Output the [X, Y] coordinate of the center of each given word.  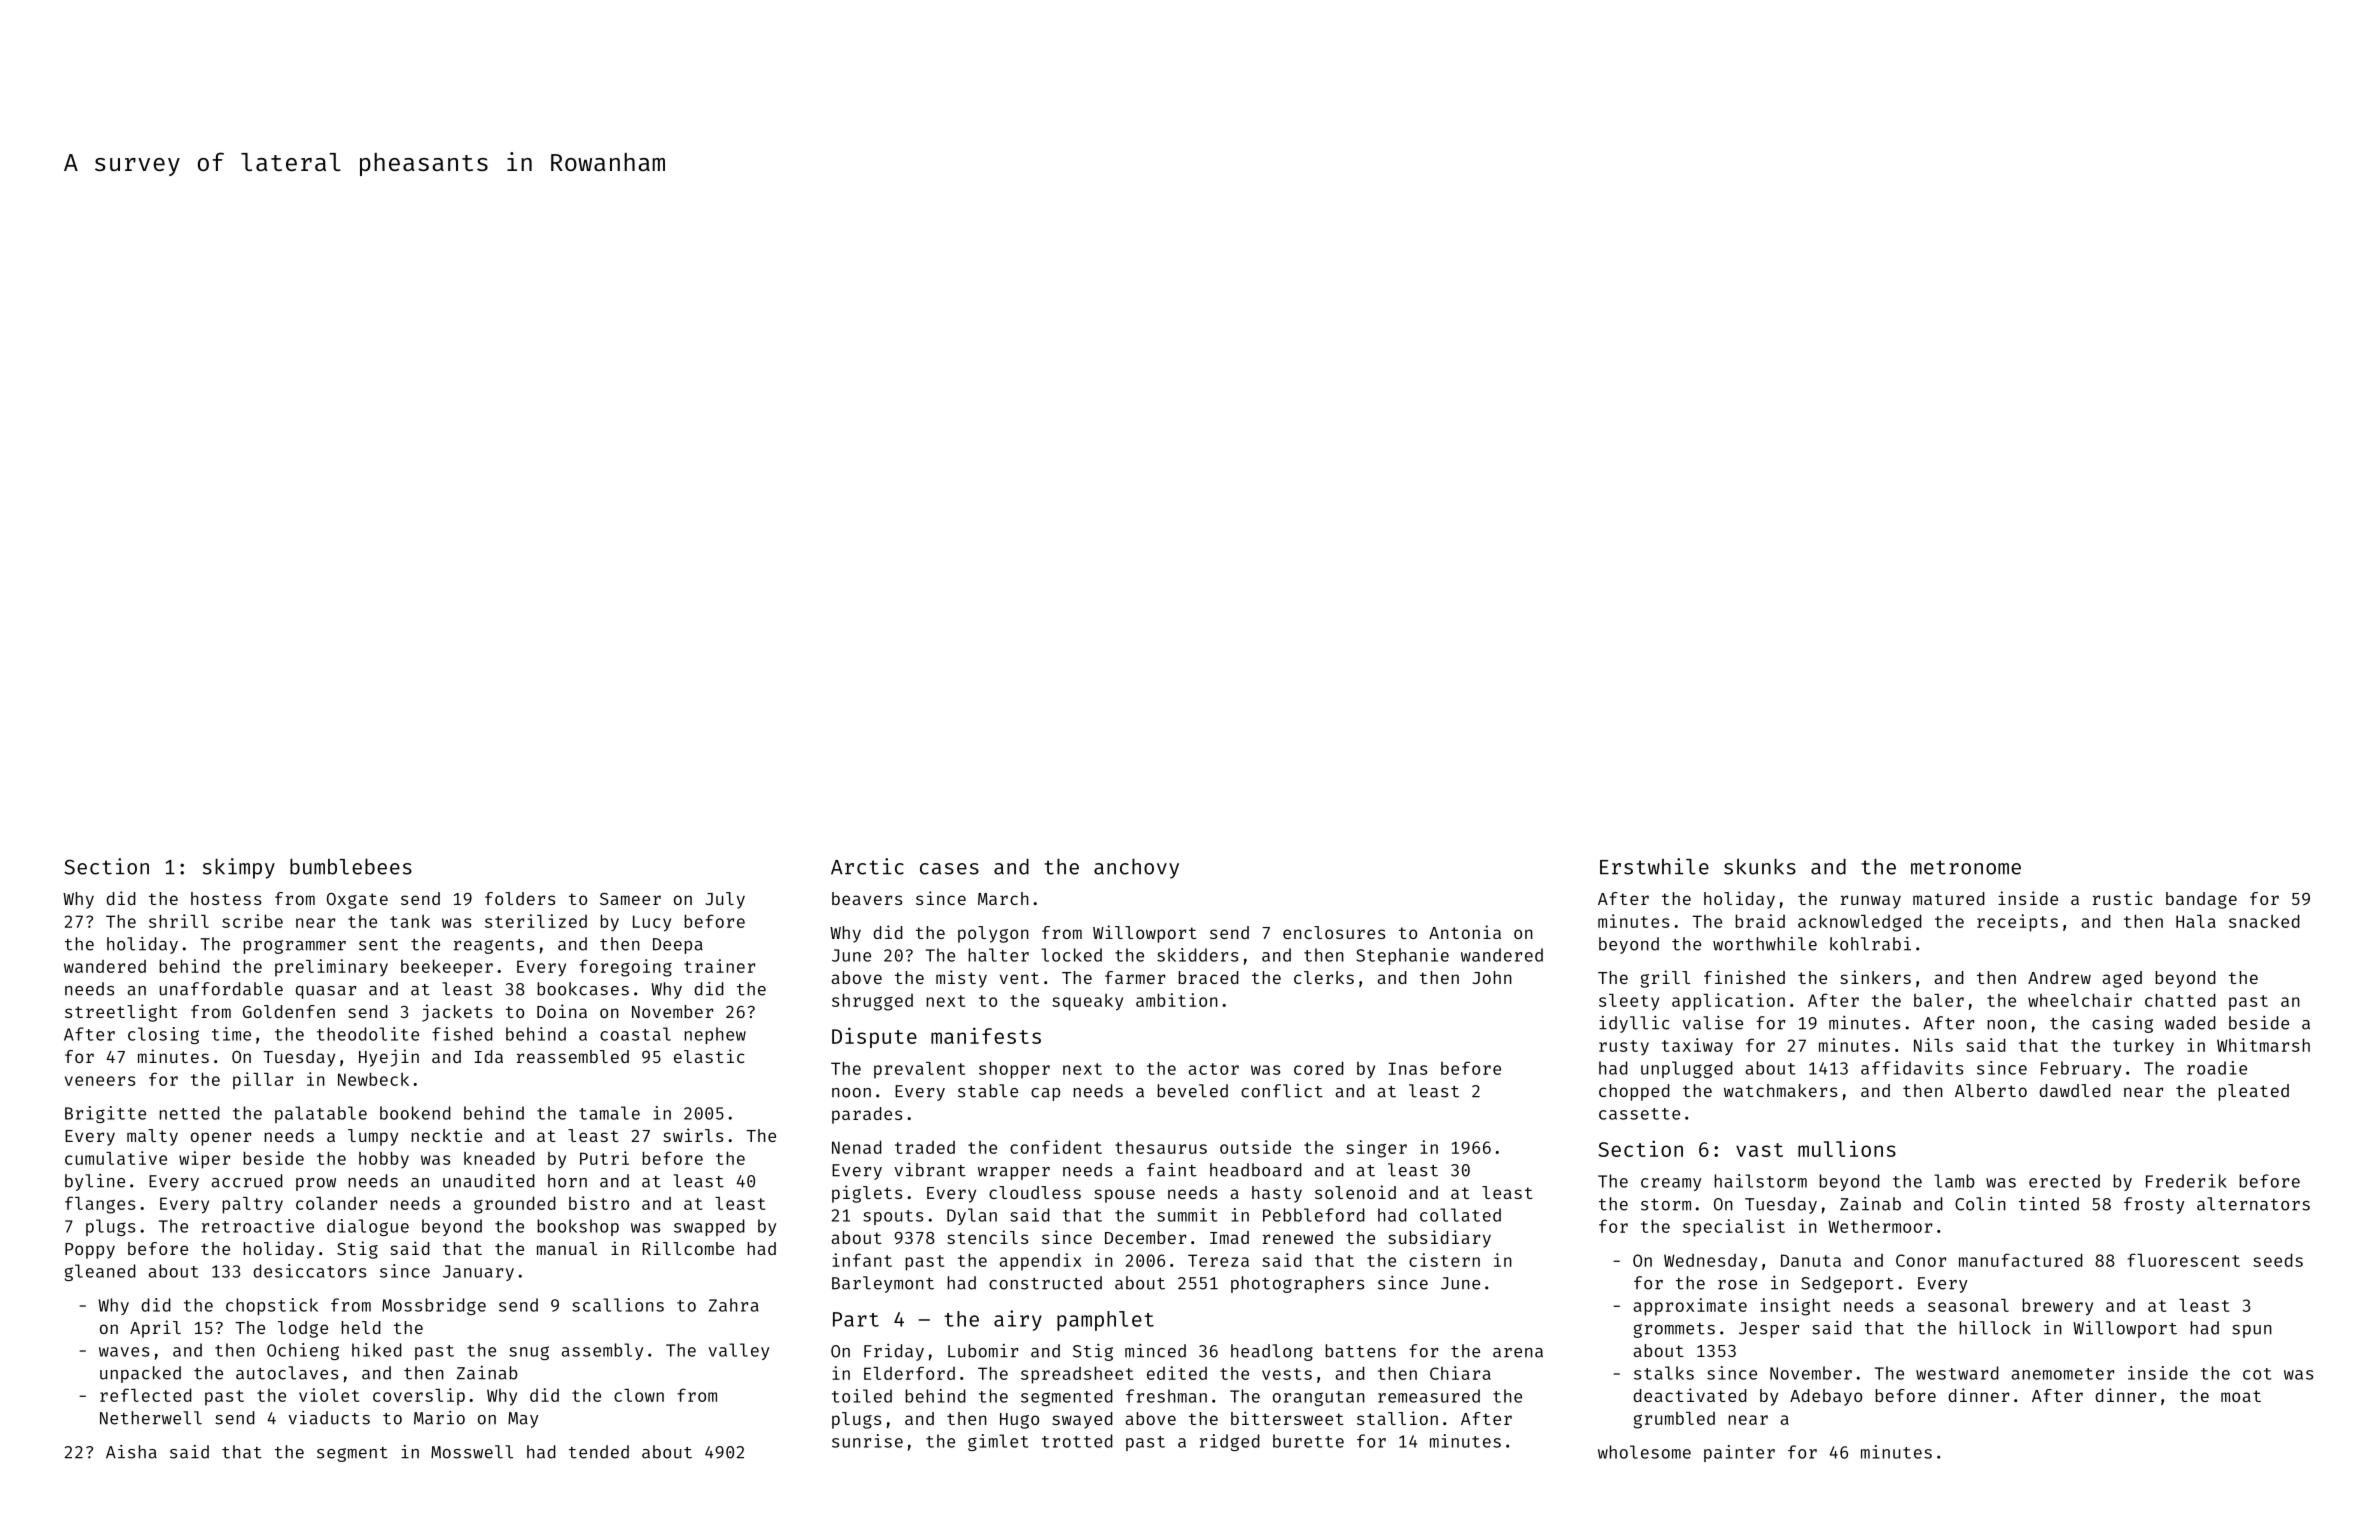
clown [639, 1395]
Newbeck [373, 1079]
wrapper [1014, 1173]
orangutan [1319, 1398]
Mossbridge [434, 1306]
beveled [1192, 1091]
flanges [100, 1205]
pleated [2253, 1092]
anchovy [1136, 869]
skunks [1760, 866]
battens [1360, 1351]
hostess [226, 898]
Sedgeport [1847, 1284]
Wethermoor [1880, 1226]
